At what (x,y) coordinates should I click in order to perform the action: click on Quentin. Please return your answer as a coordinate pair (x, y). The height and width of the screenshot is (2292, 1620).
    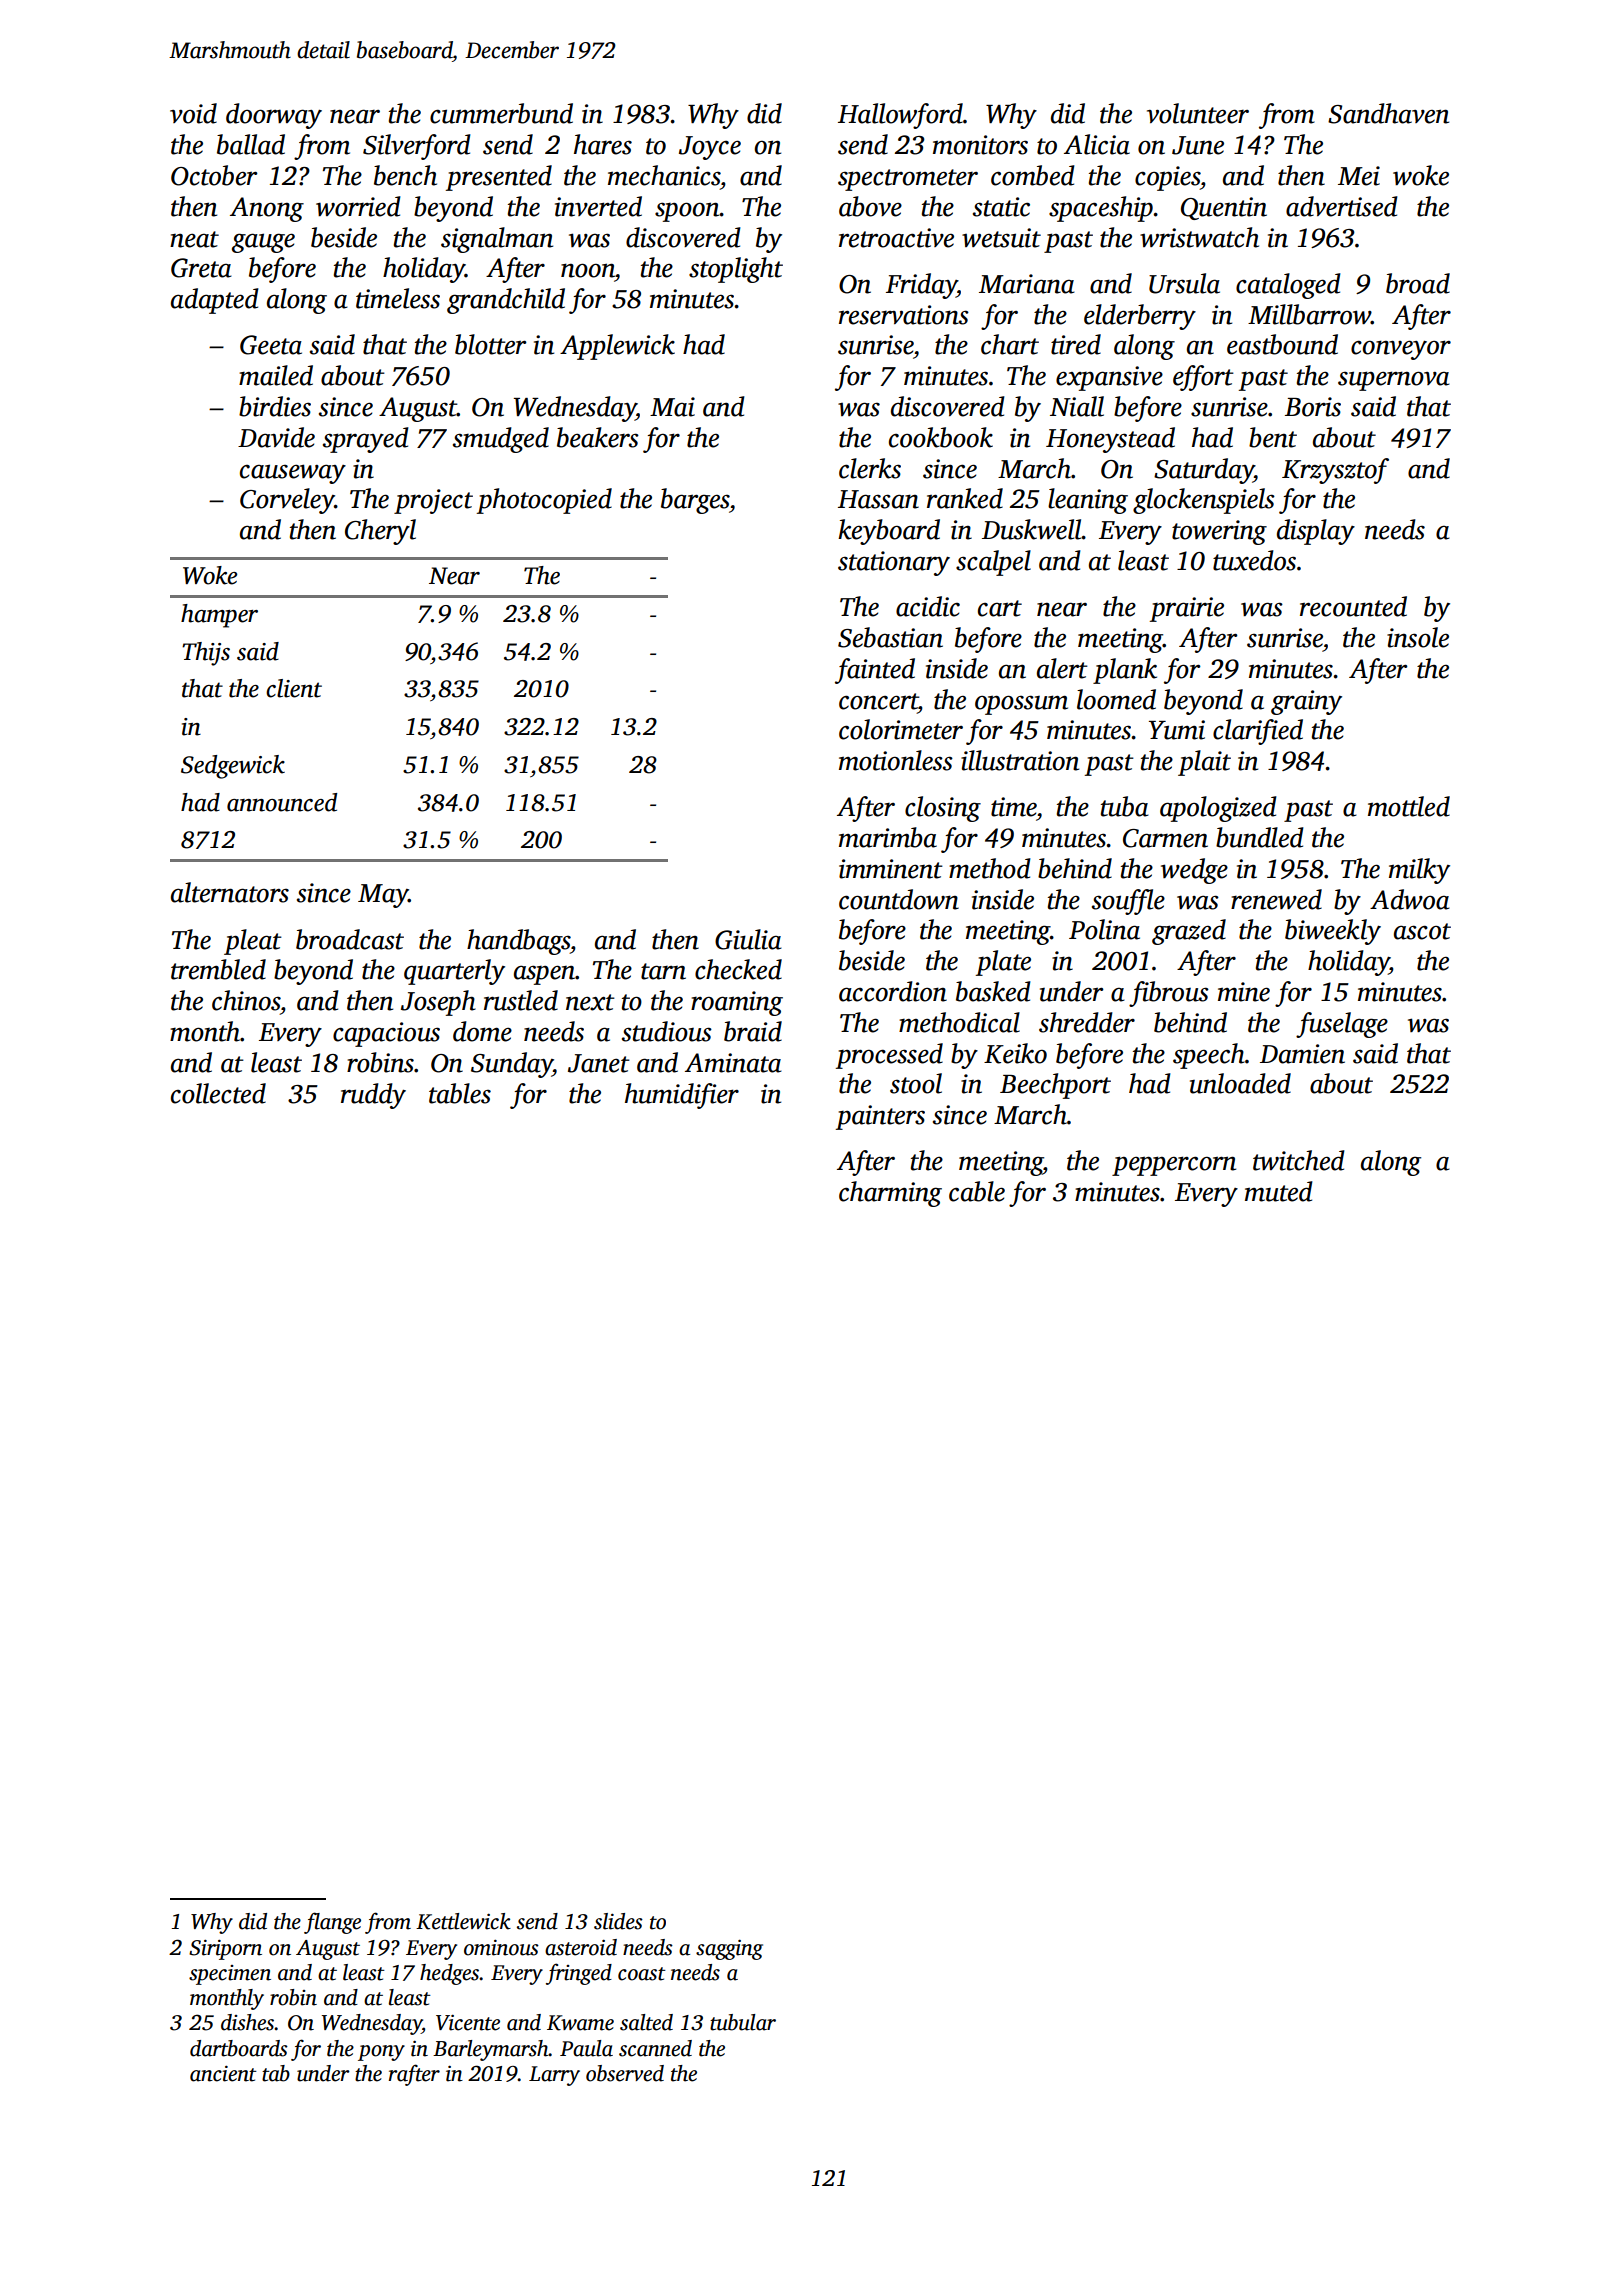
    Looking at the image, I should click on (1224, 208).
